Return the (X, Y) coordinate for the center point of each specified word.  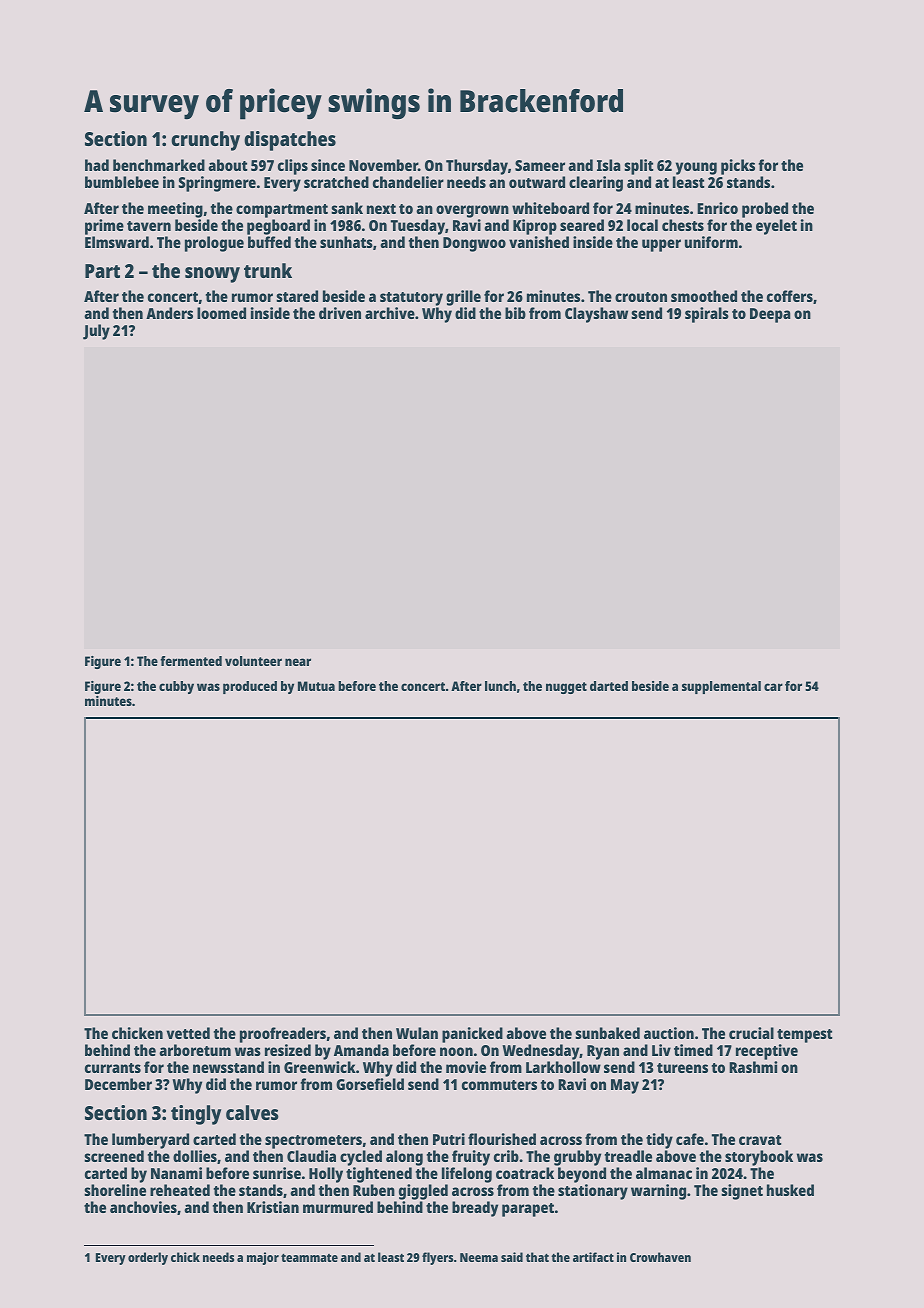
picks (738, 167)
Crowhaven (660, 1257)
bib (515, 313)
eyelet (776, 227)
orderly (148, 1258)
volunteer (253, 661)
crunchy (205, 141)
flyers (437, 1258)
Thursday (477, 167)
